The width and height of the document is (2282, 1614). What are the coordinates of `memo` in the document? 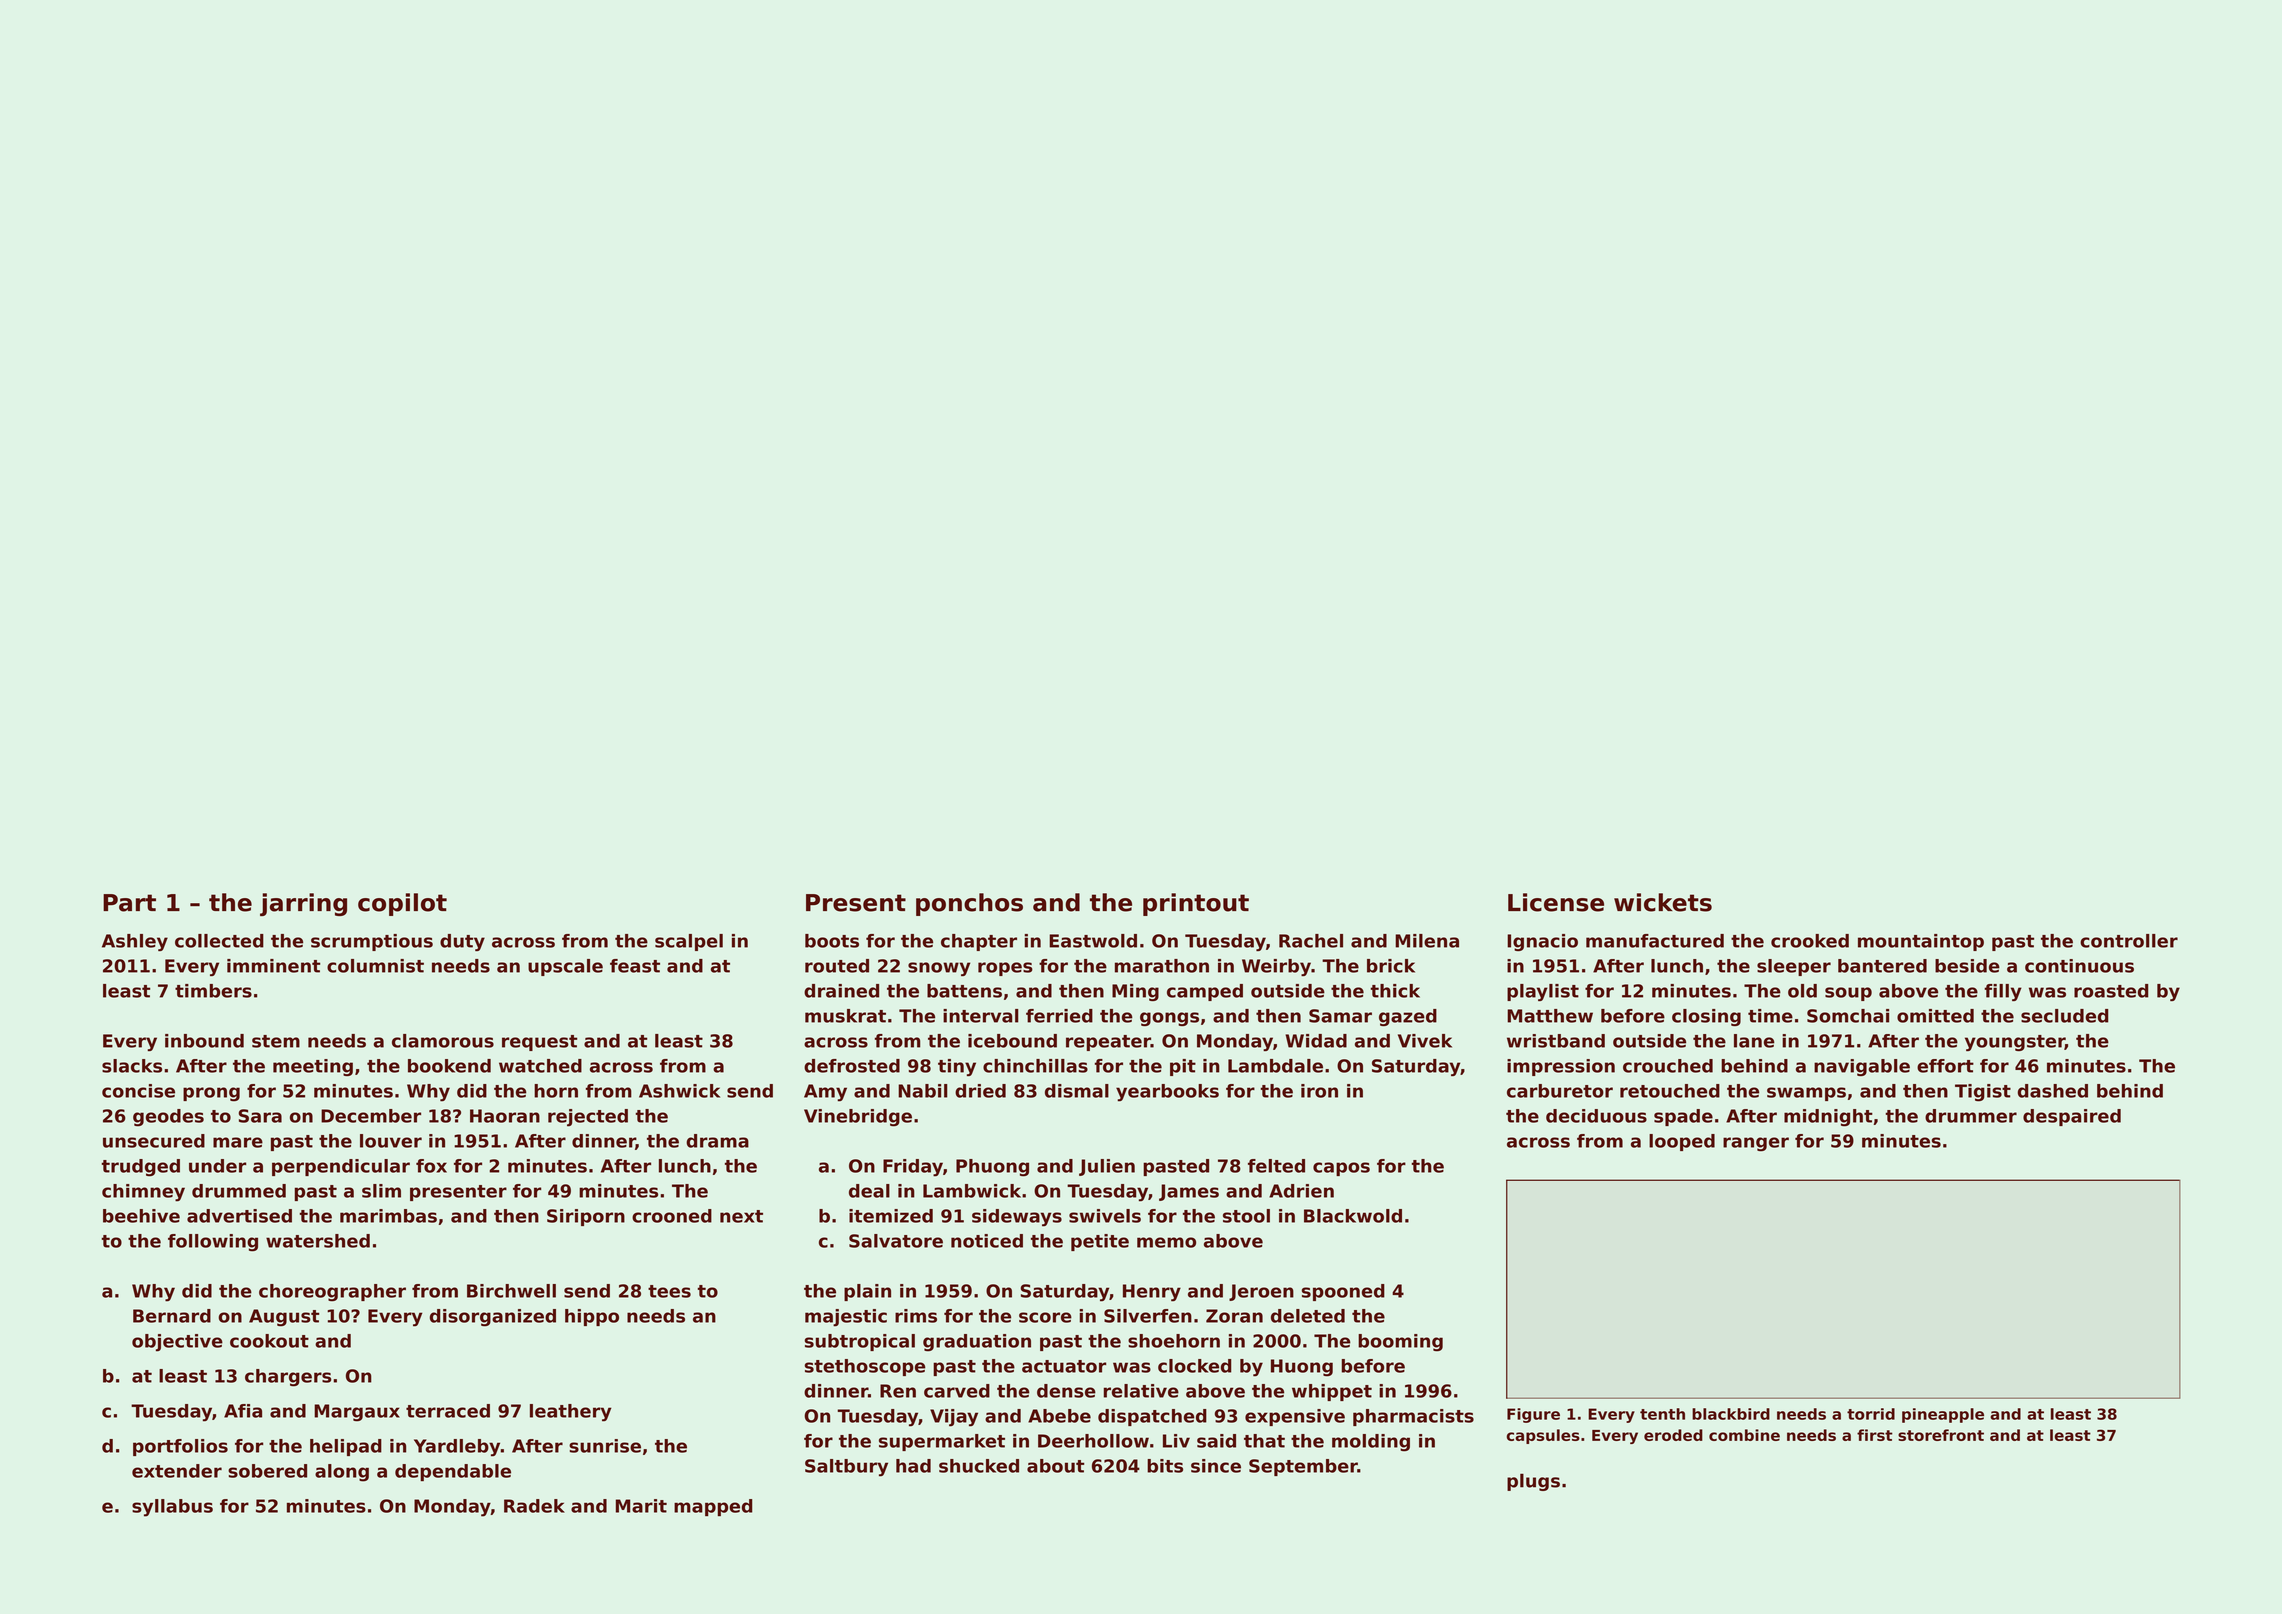 It's located at (1166, 1242).
